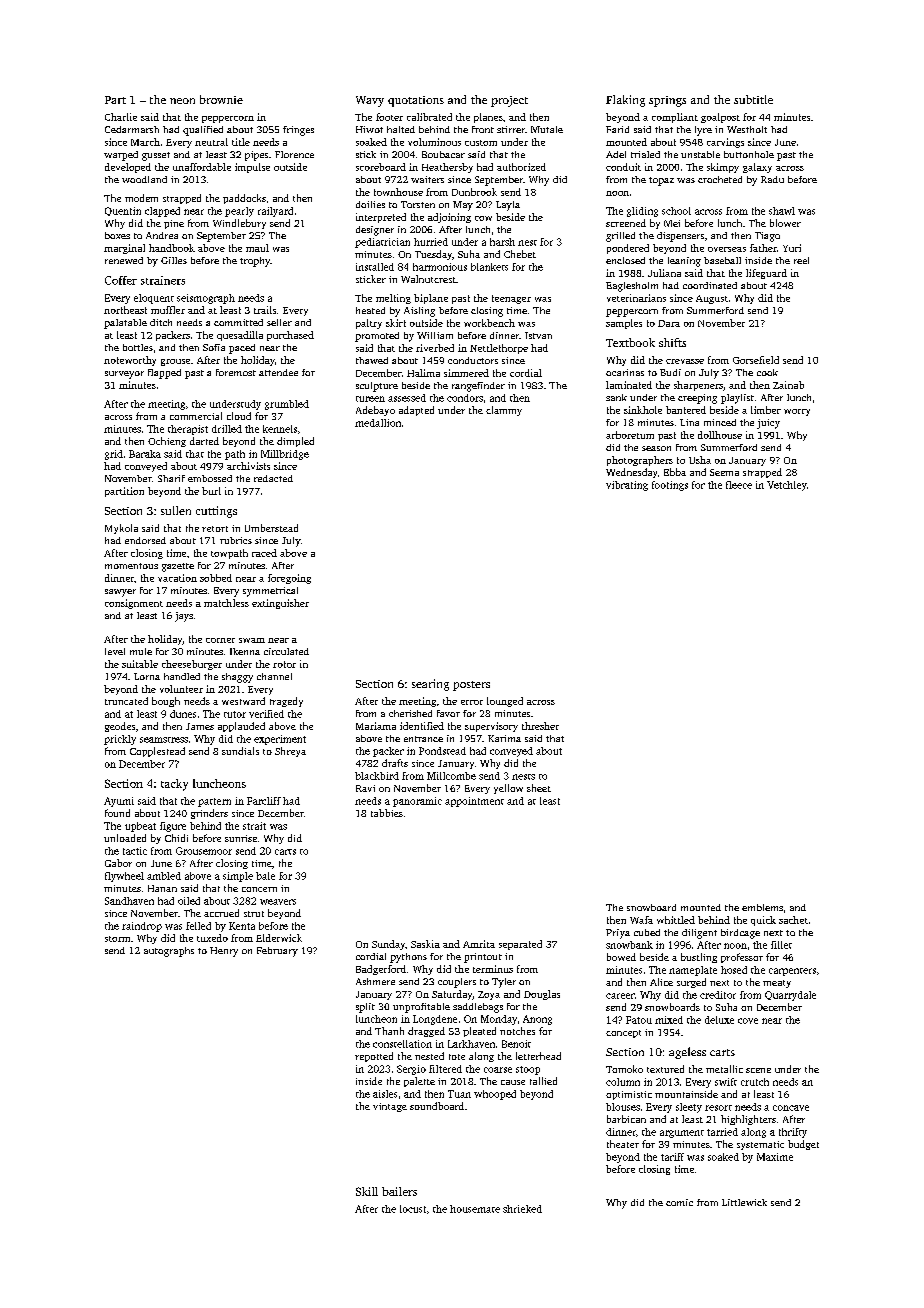  Describe the element at coordinates (376, 726) in the page. I see `Mariama` at that location.
